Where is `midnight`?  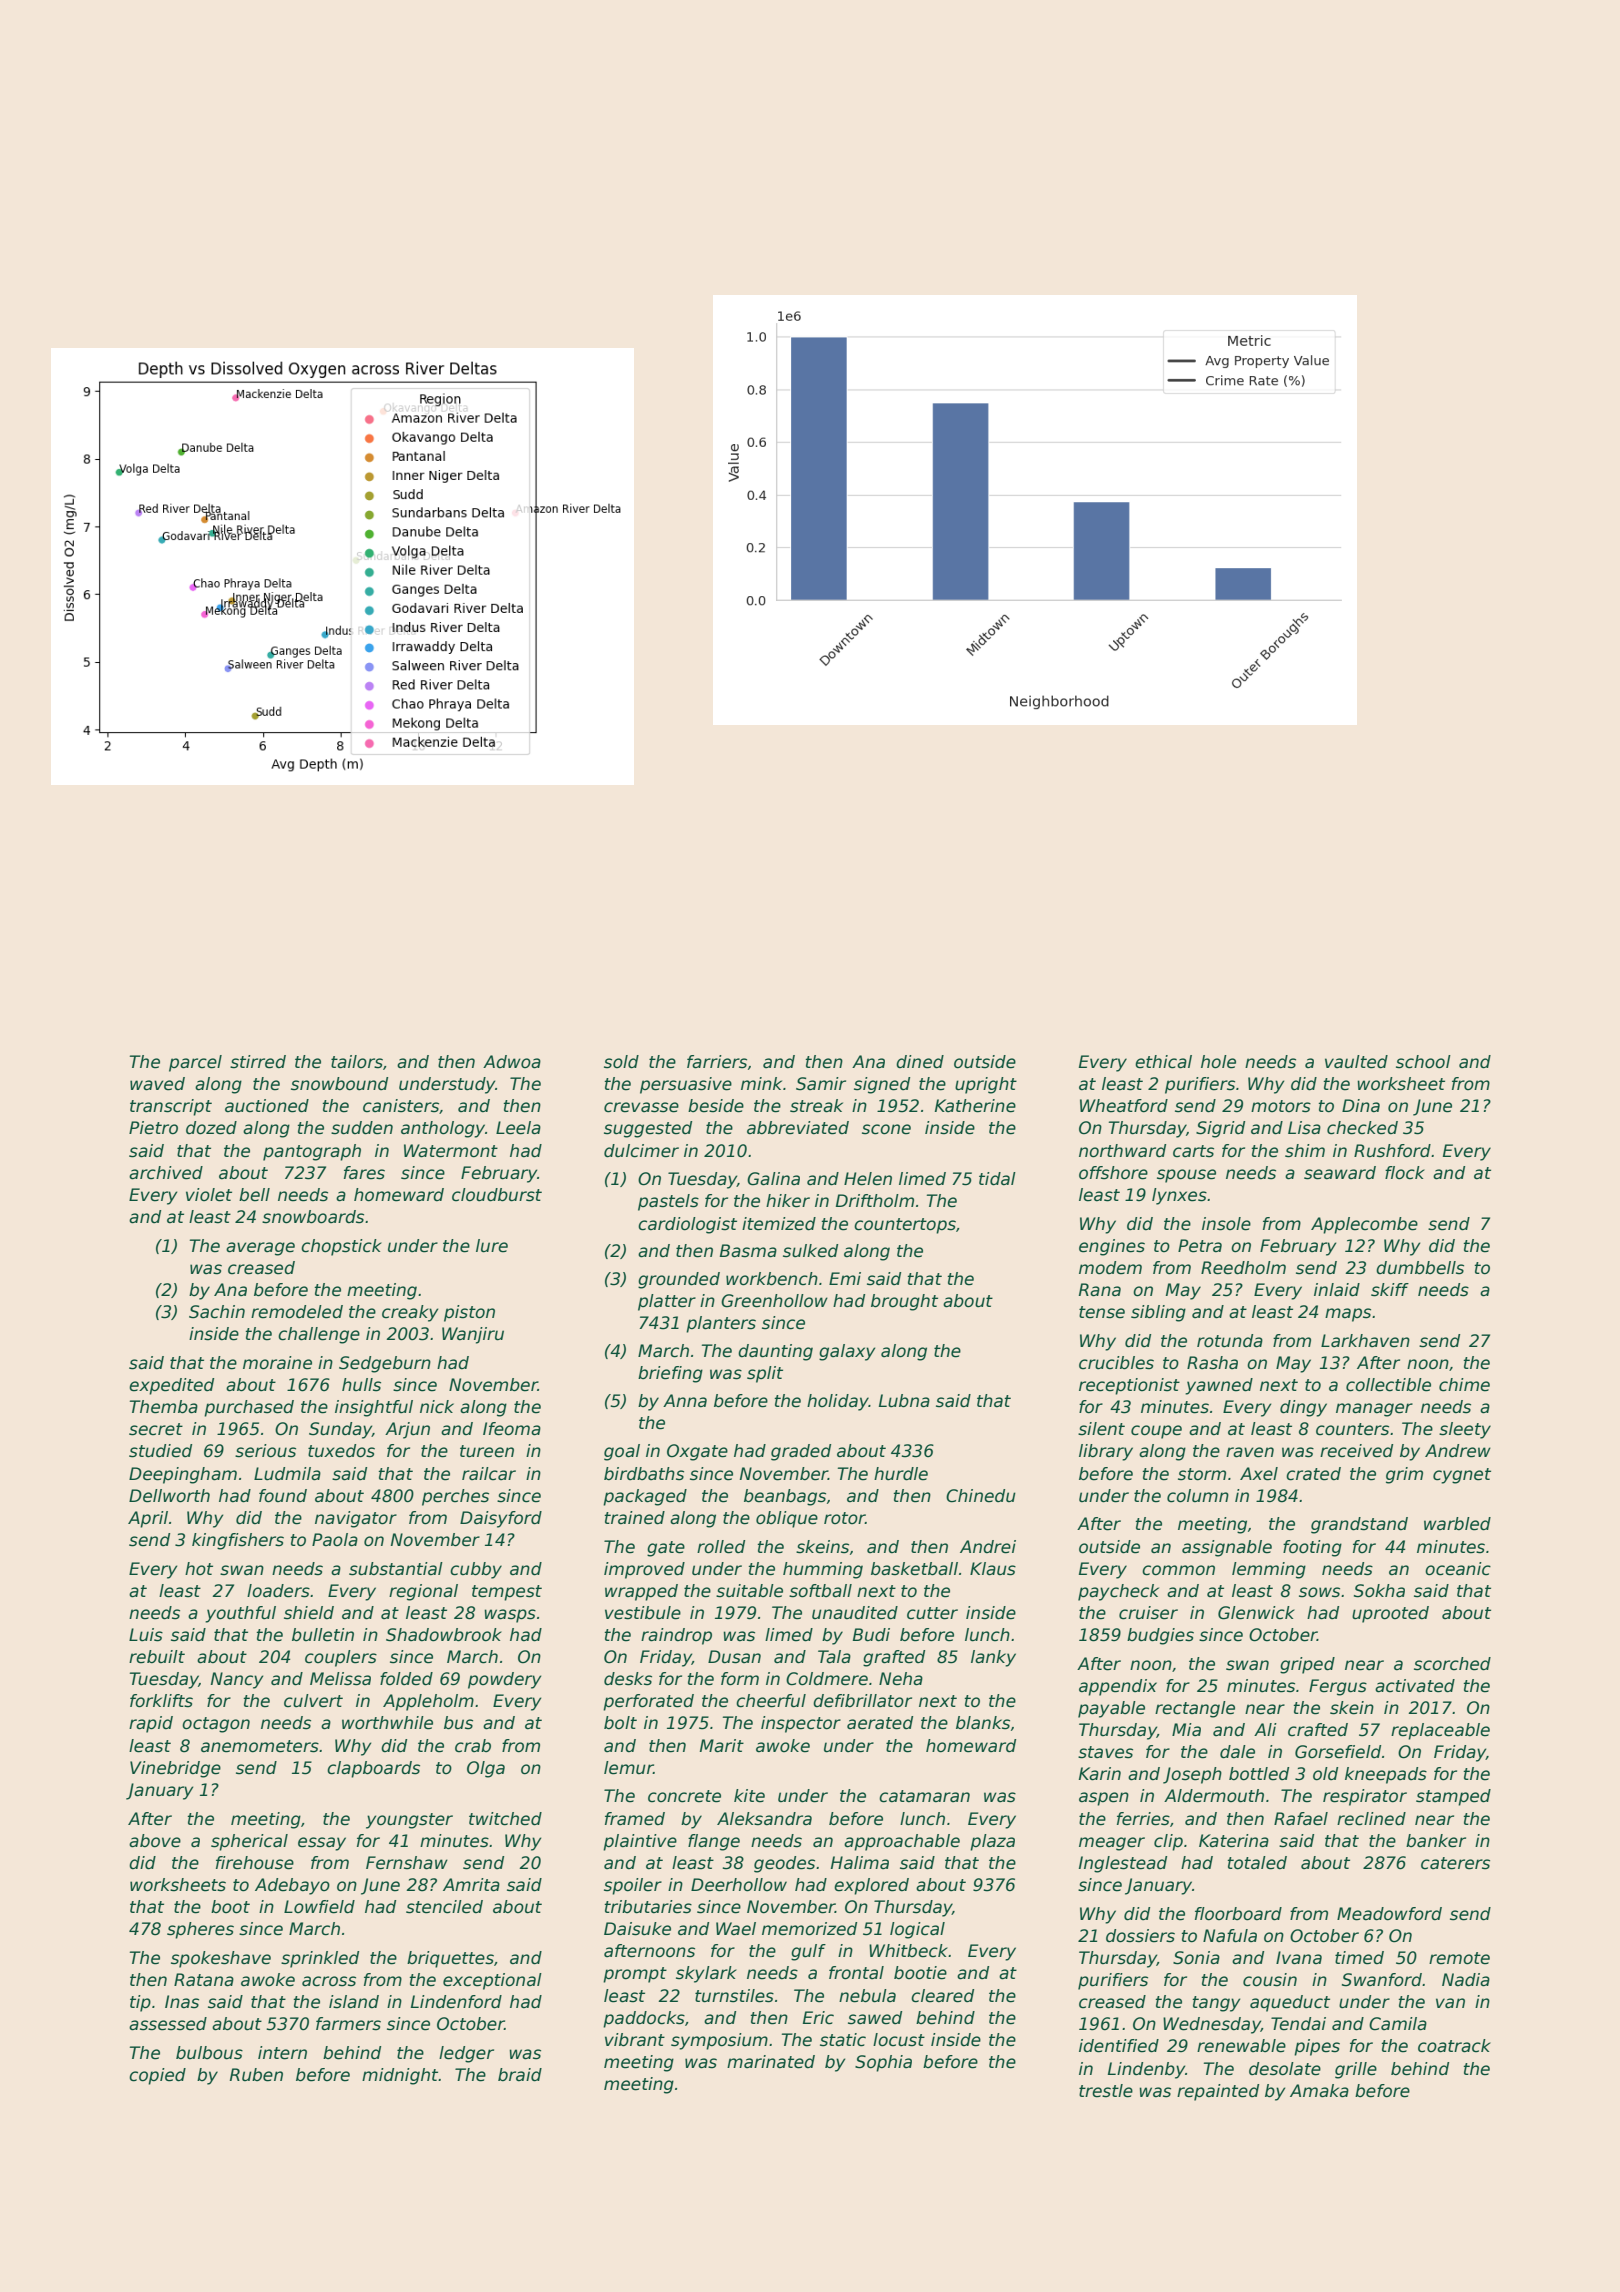
midnight is located at coordinates (400, 2076).
